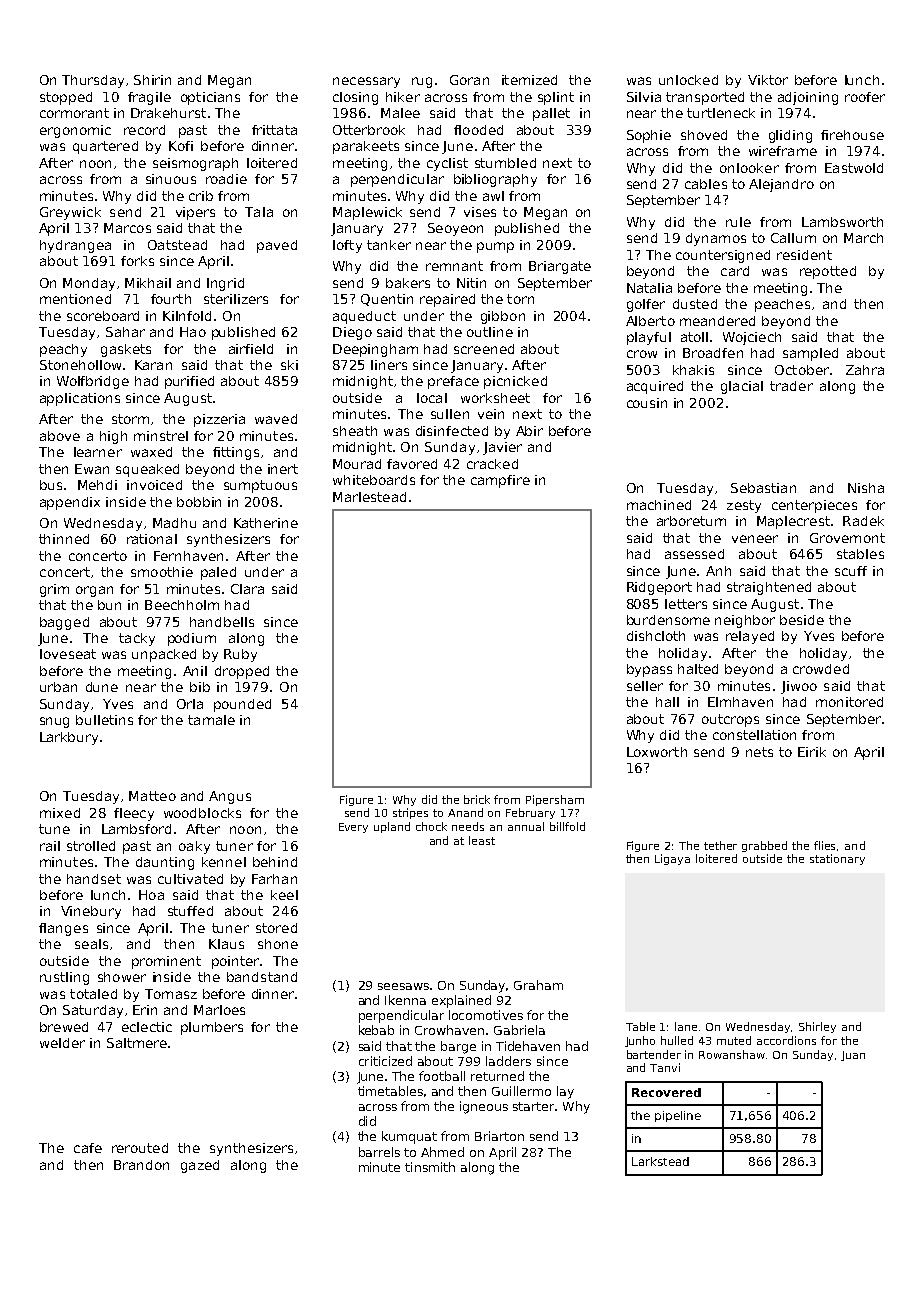 The image size is (924, 1308). What do you see at coordinates (274, 130) in the screenshot?
I see `frittata` at bounding box center [274, 130].
